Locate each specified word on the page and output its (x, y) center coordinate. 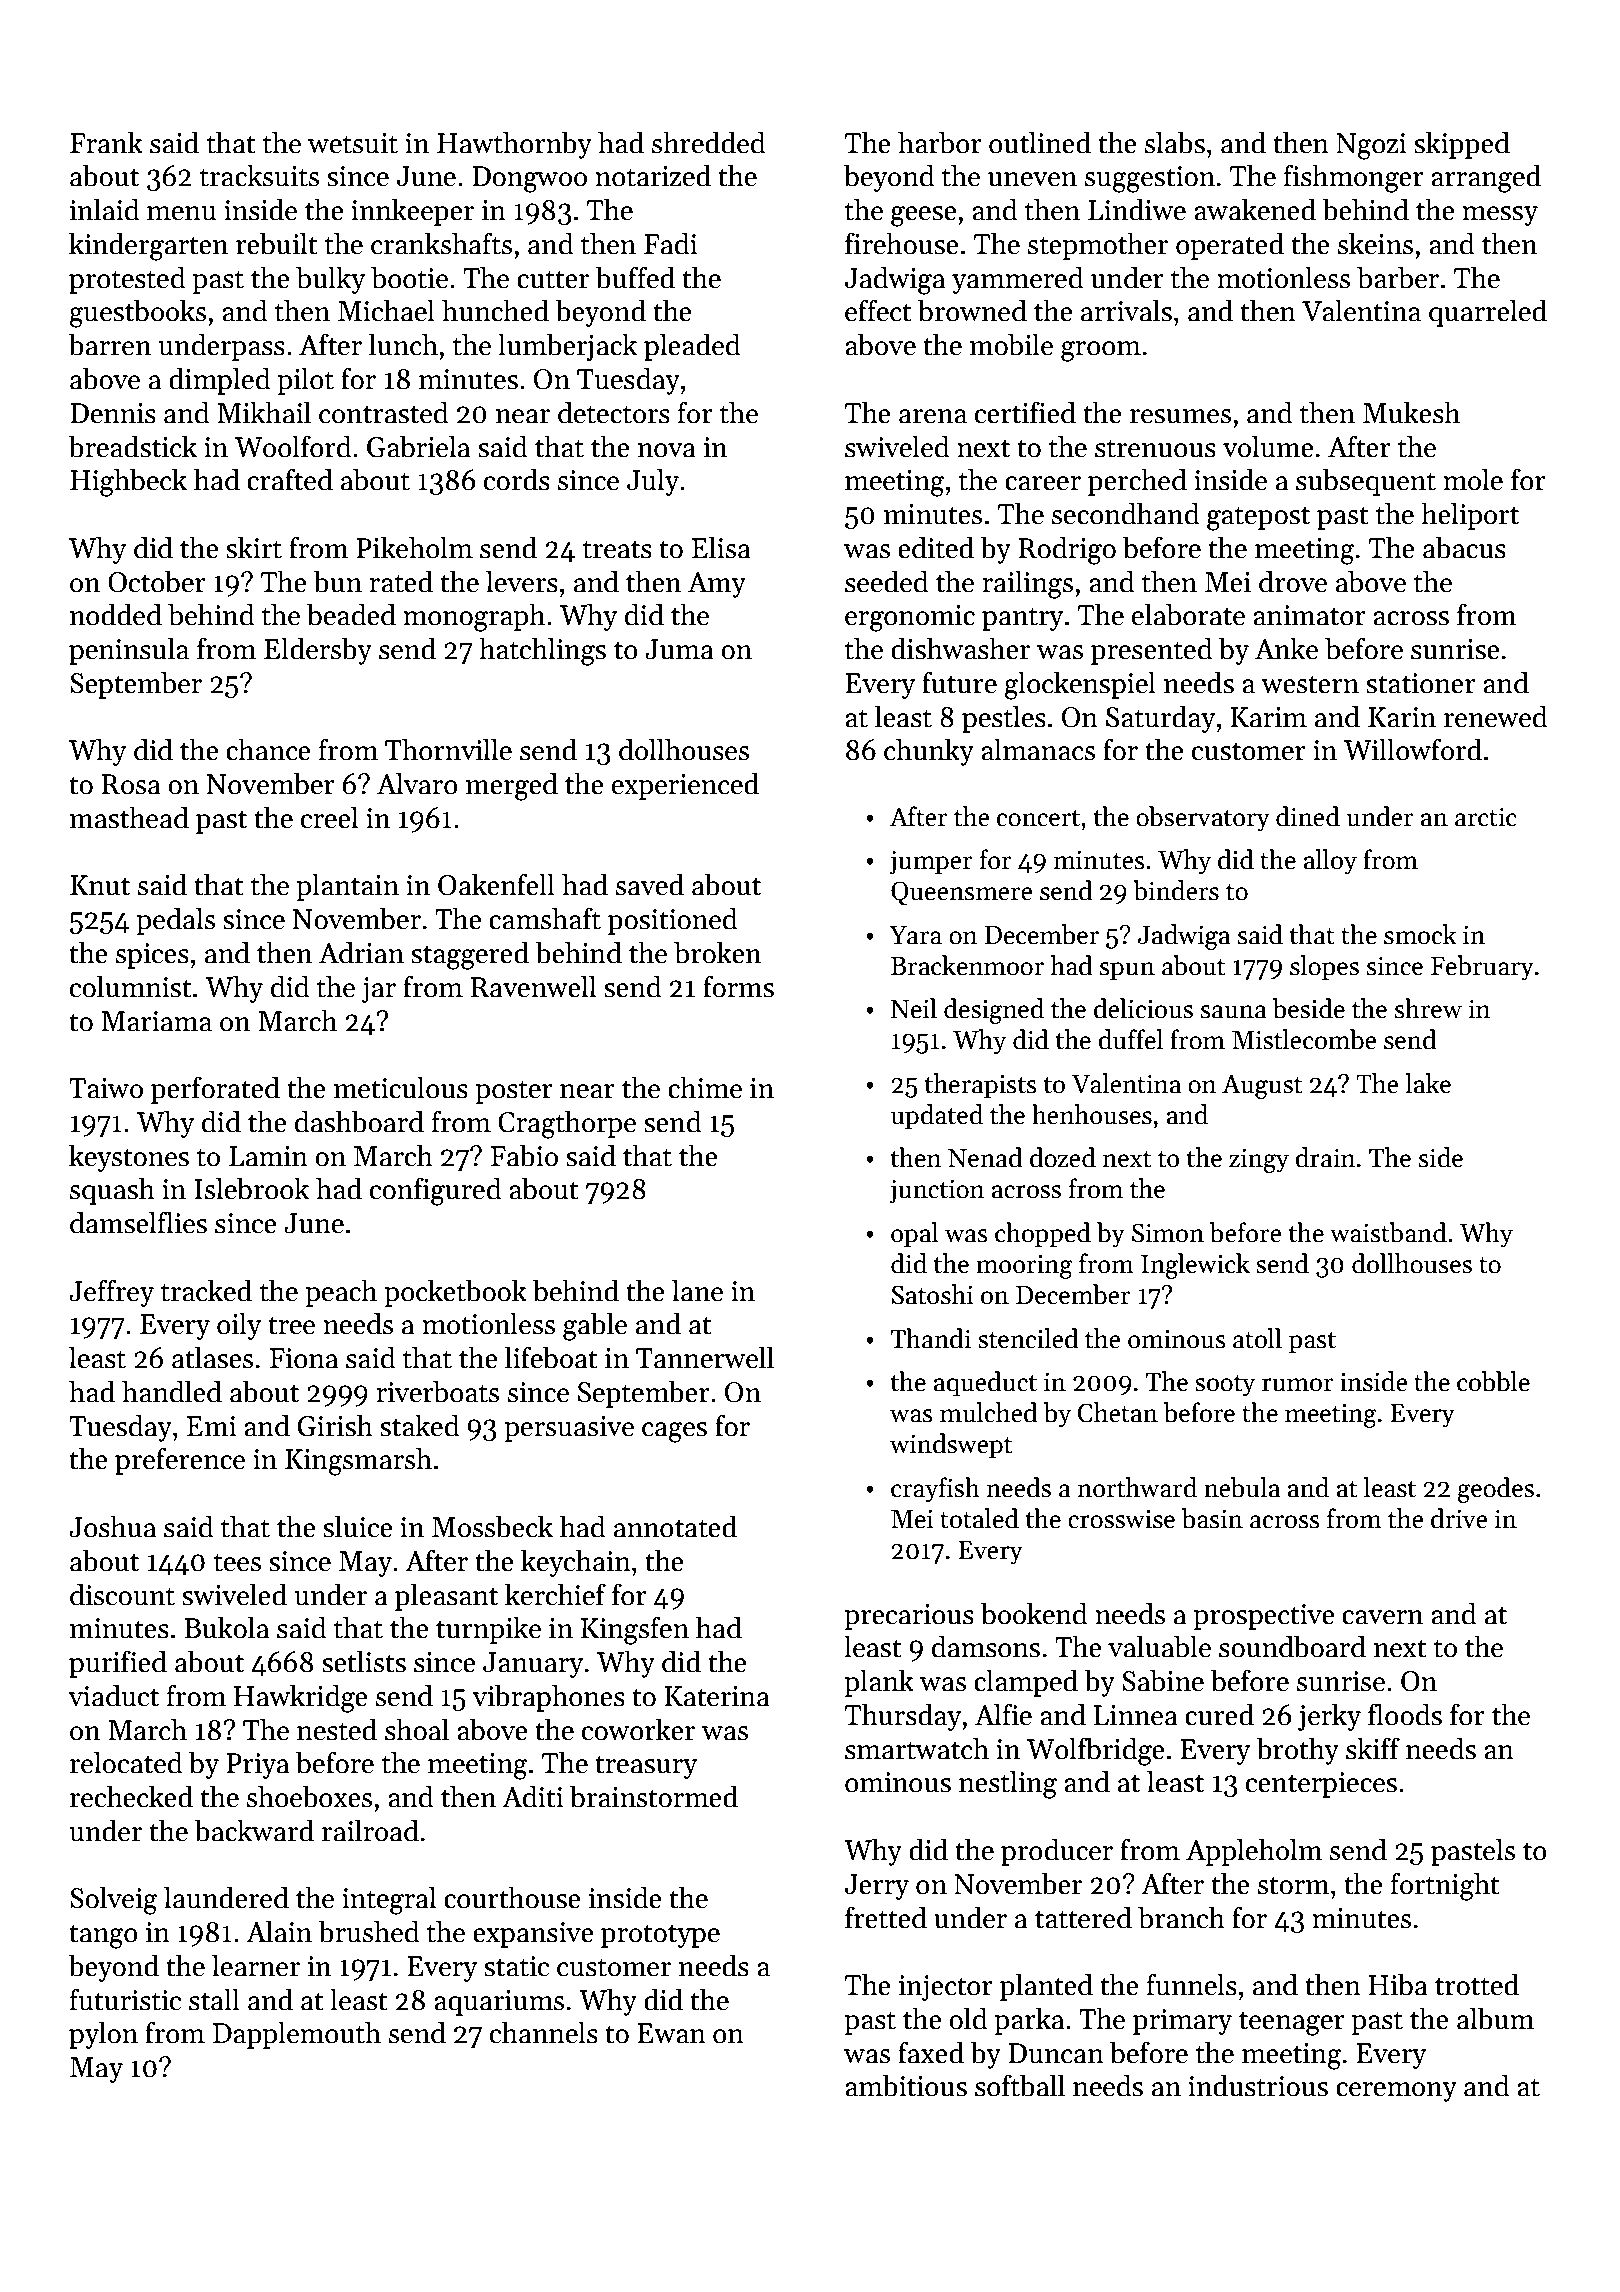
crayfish (935, 1490)
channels (544, 2032)
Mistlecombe (1304, 1039)
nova (667, 450)
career (1043, 483)
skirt (254, 547)
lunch (403, 344)
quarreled (1488, 313)
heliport (1470, 516)
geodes (1495, 1490)
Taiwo (106, 1088)
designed (994, 1011)
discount (122, 1594)
